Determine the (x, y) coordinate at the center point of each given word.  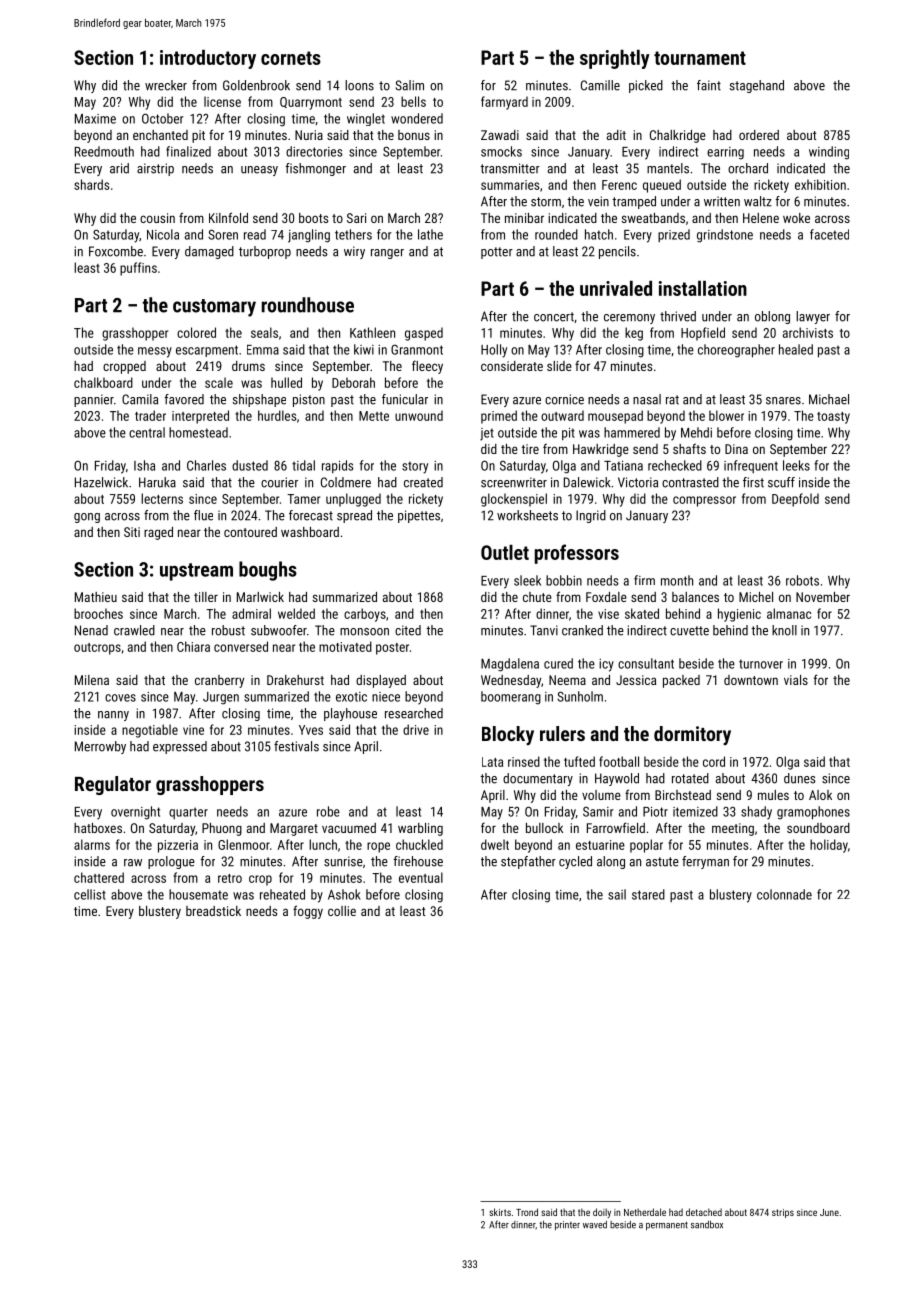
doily (602, 1213)
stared (648, 894)
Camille (600, 85)
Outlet (505, 552)
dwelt (495, 844)
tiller (206, 597)
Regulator (113, 785)
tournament (700, 58)
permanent (667, 1226)
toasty (833, 418)
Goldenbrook (256, 85)
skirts (500, 1212)
